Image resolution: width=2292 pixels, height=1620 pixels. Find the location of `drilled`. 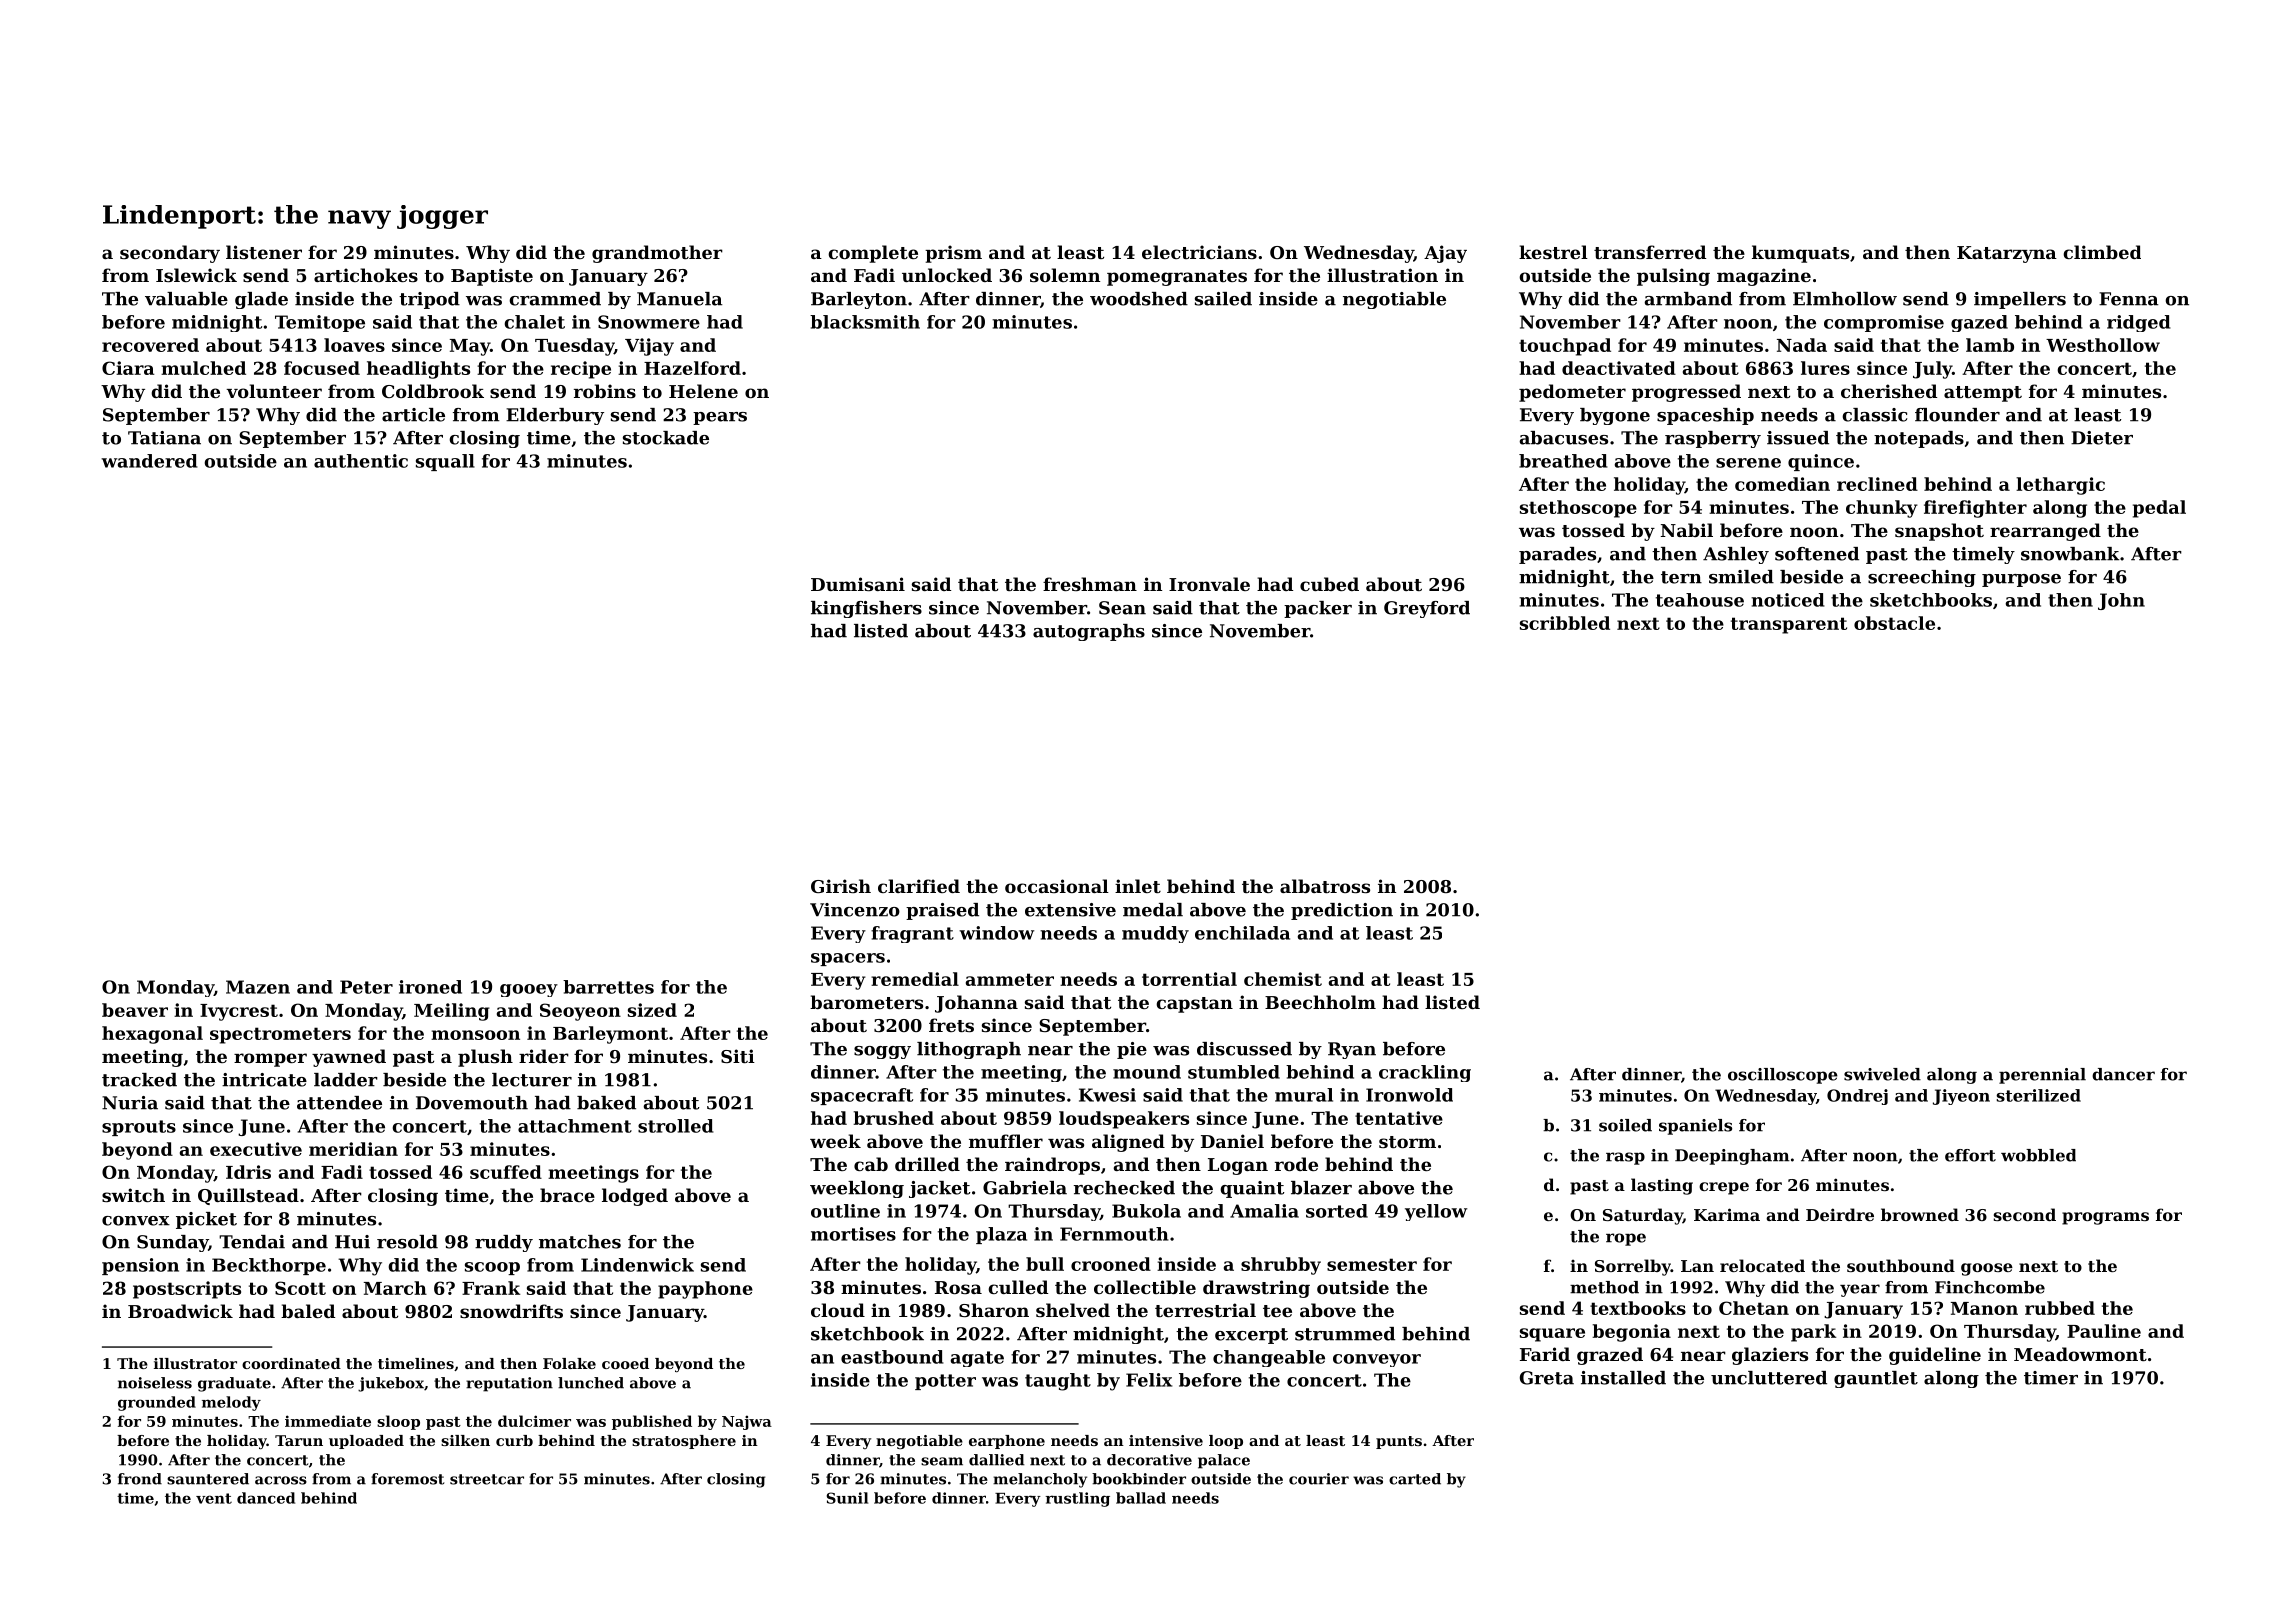

drilled is located at coordinates (927, 1164).
